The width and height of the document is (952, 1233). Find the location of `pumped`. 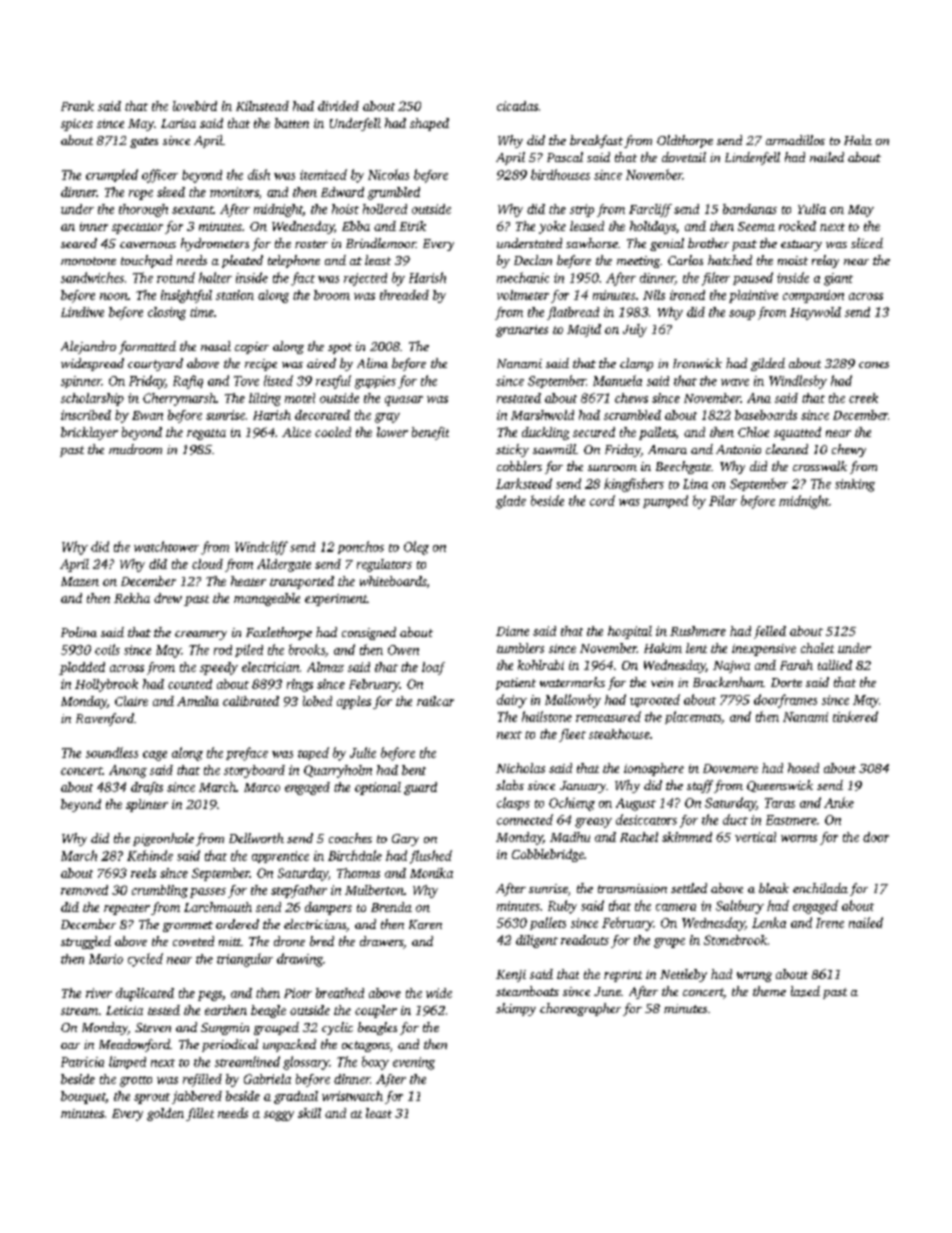

pumped is located at coordinates (665, 501).
